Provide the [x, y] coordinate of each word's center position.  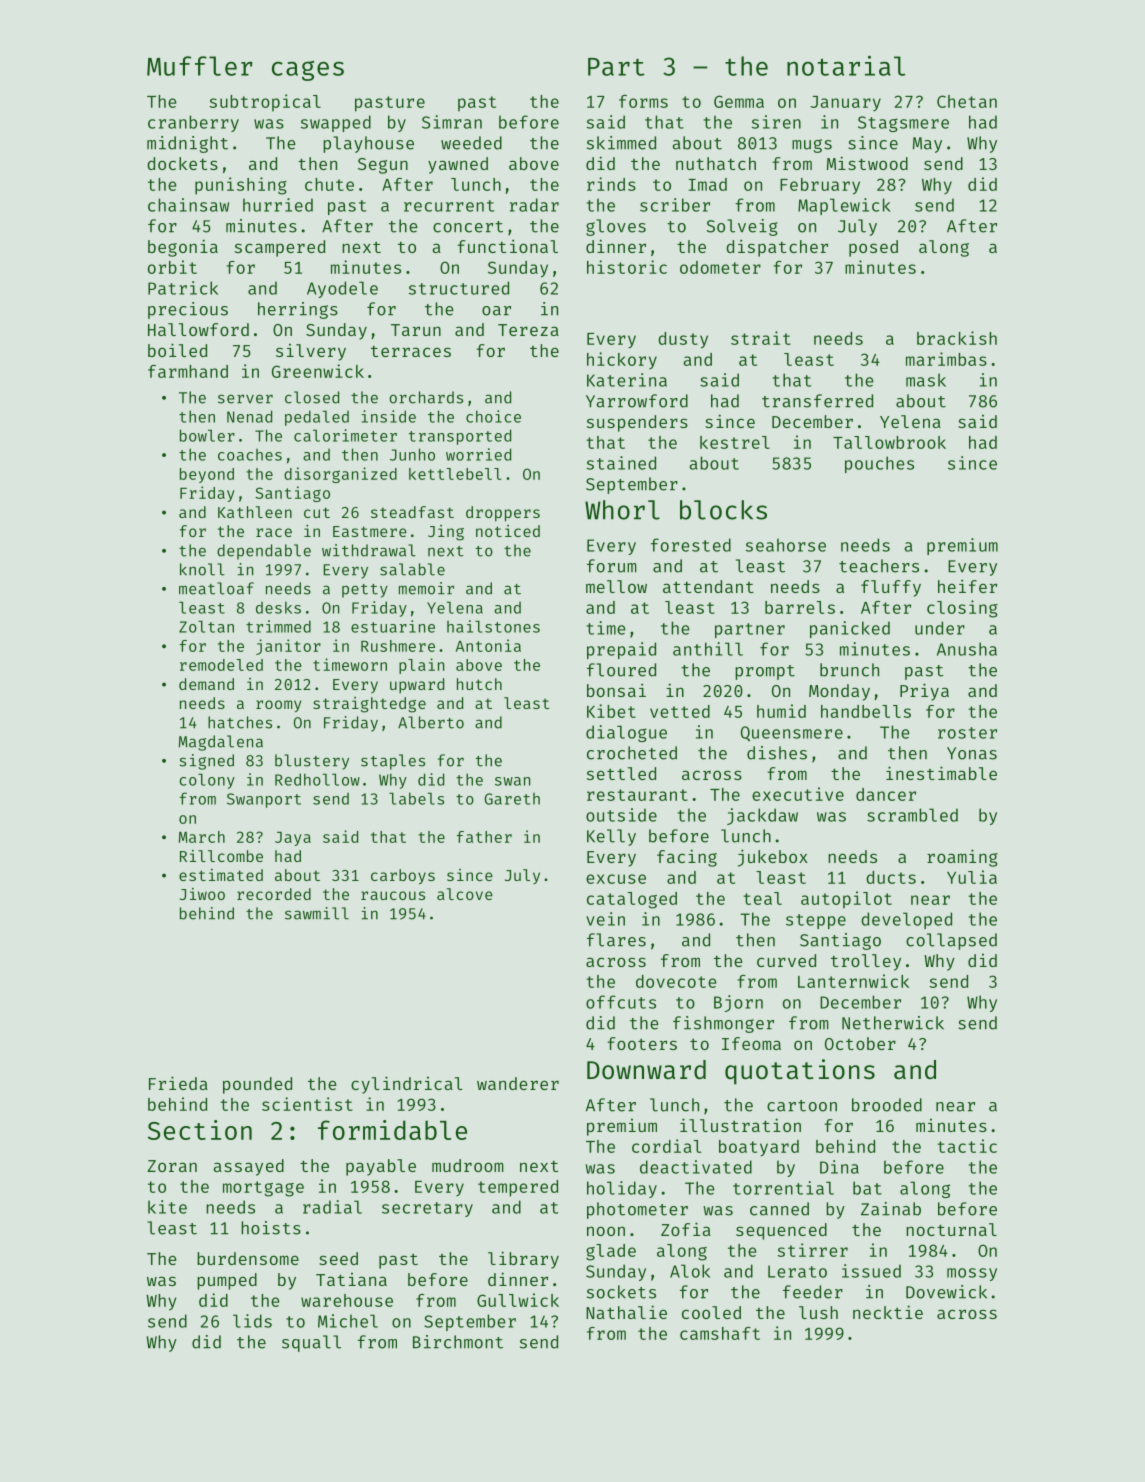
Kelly [611, 837]
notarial [846, 65]
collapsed [951, 941]
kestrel [735, 442]
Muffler [200, 66]
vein [605, 919]
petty [365, 591]
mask [926, 380]
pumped [227, 1281]
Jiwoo [202, 894]
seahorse [786, 545]
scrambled [912, 815]
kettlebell [455, 474]
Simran [452, 122]
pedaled [317, 418]
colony [207, 781]
